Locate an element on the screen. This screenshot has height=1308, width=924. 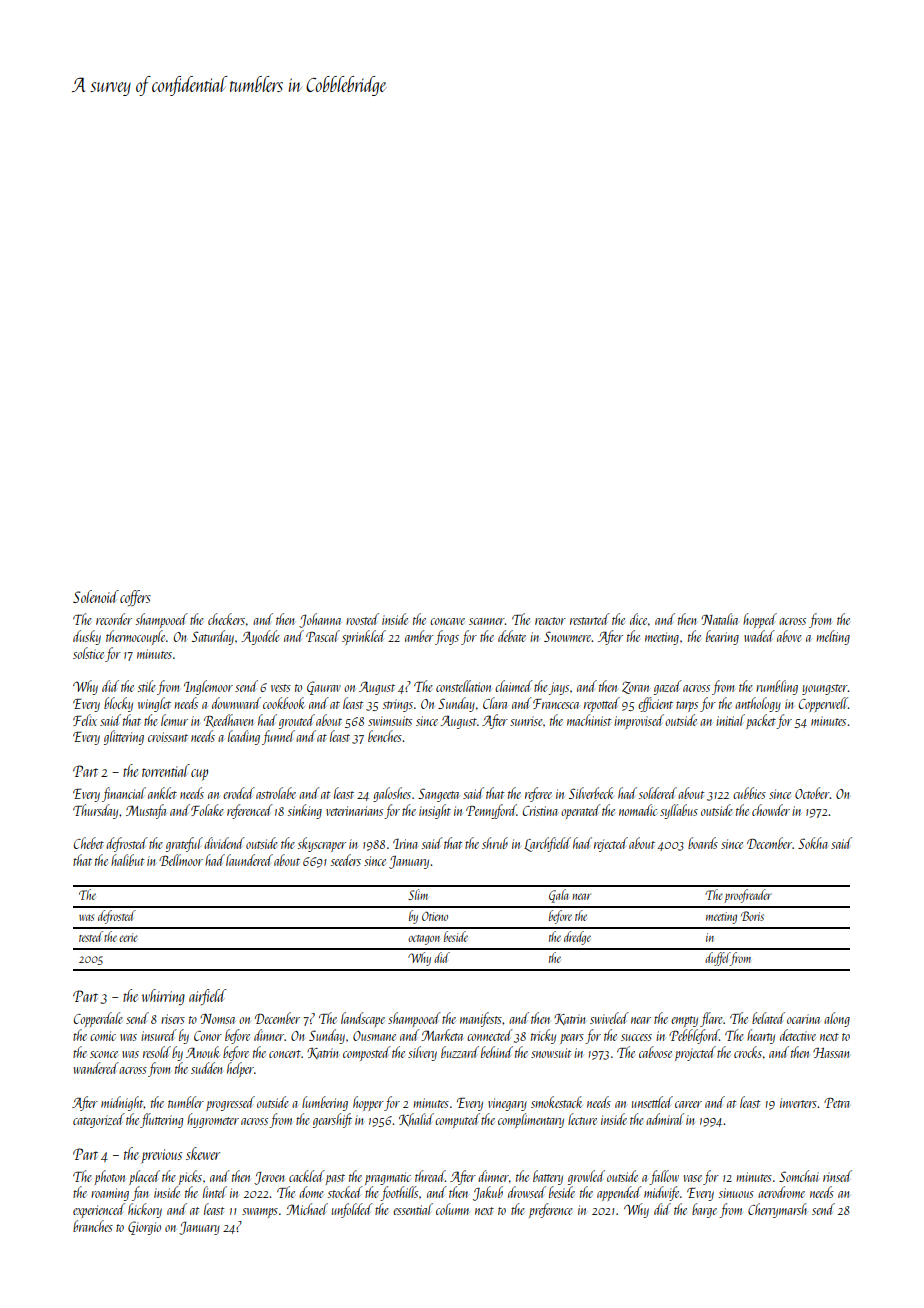
blocky is located at coordinates (118, 704).
